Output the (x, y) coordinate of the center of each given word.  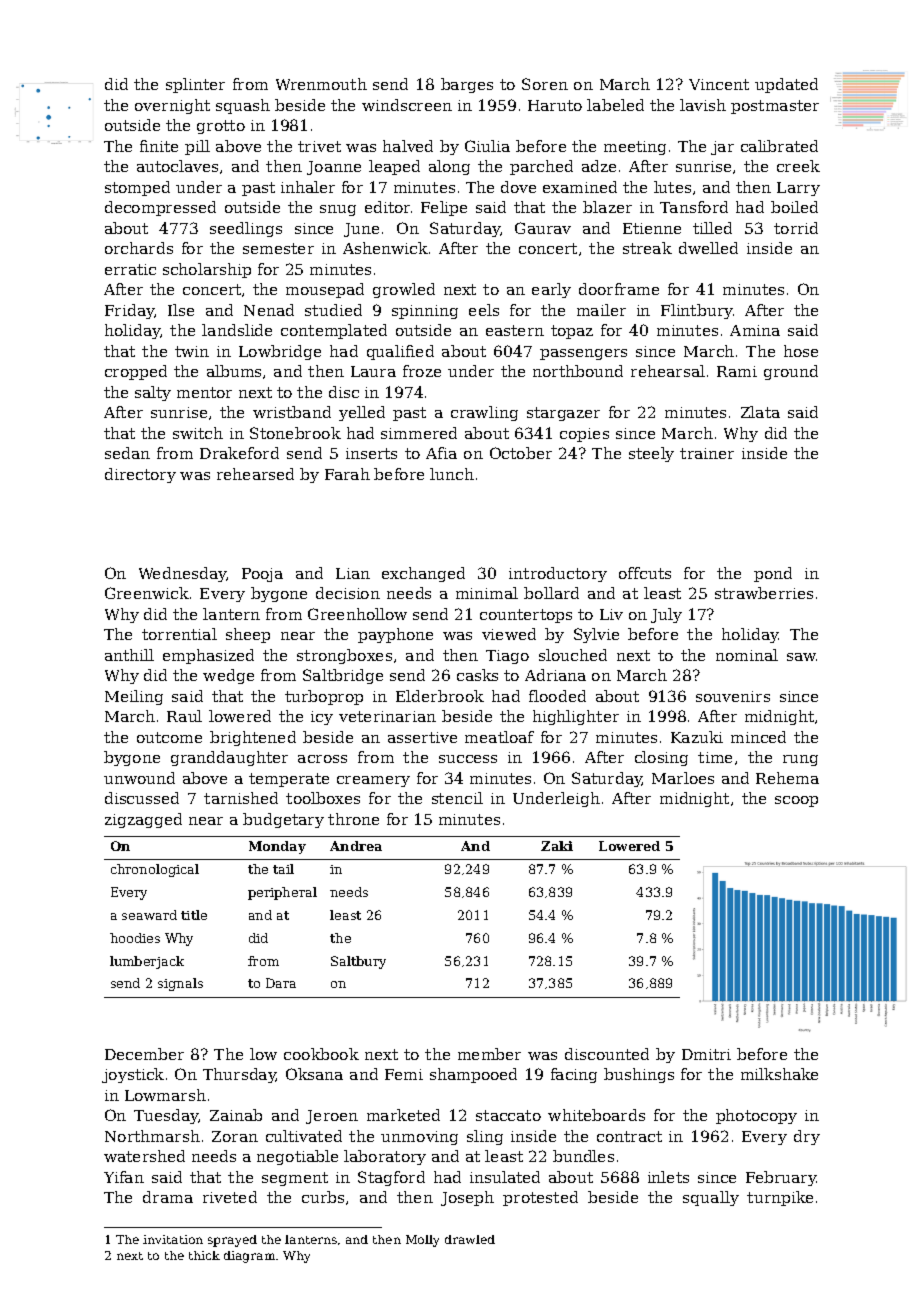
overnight (172, 106)
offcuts (645, 573)
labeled (615, 105)
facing (574, 1075)
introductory (558, 574)
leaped (394, 167)
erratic (130, 269)
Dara (281, 983)
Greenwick (147, 593)
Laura (373, 371)
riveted (230, 1197)
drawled (470, 1239)
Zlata (760, 412)
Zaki (557, 846)
